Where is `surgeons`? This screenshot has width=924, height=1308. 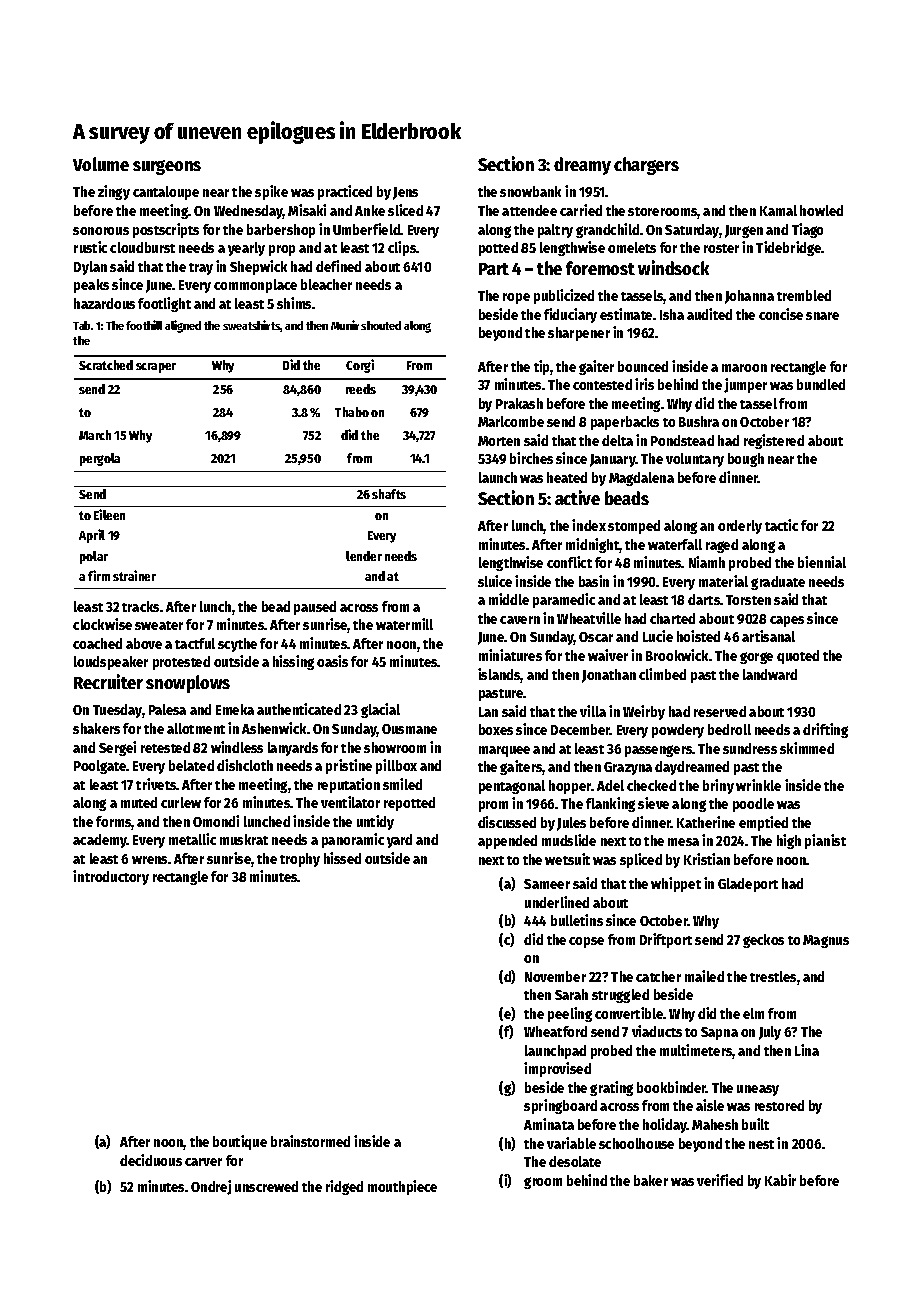 surgeons is located at coordinates (167, 167).
